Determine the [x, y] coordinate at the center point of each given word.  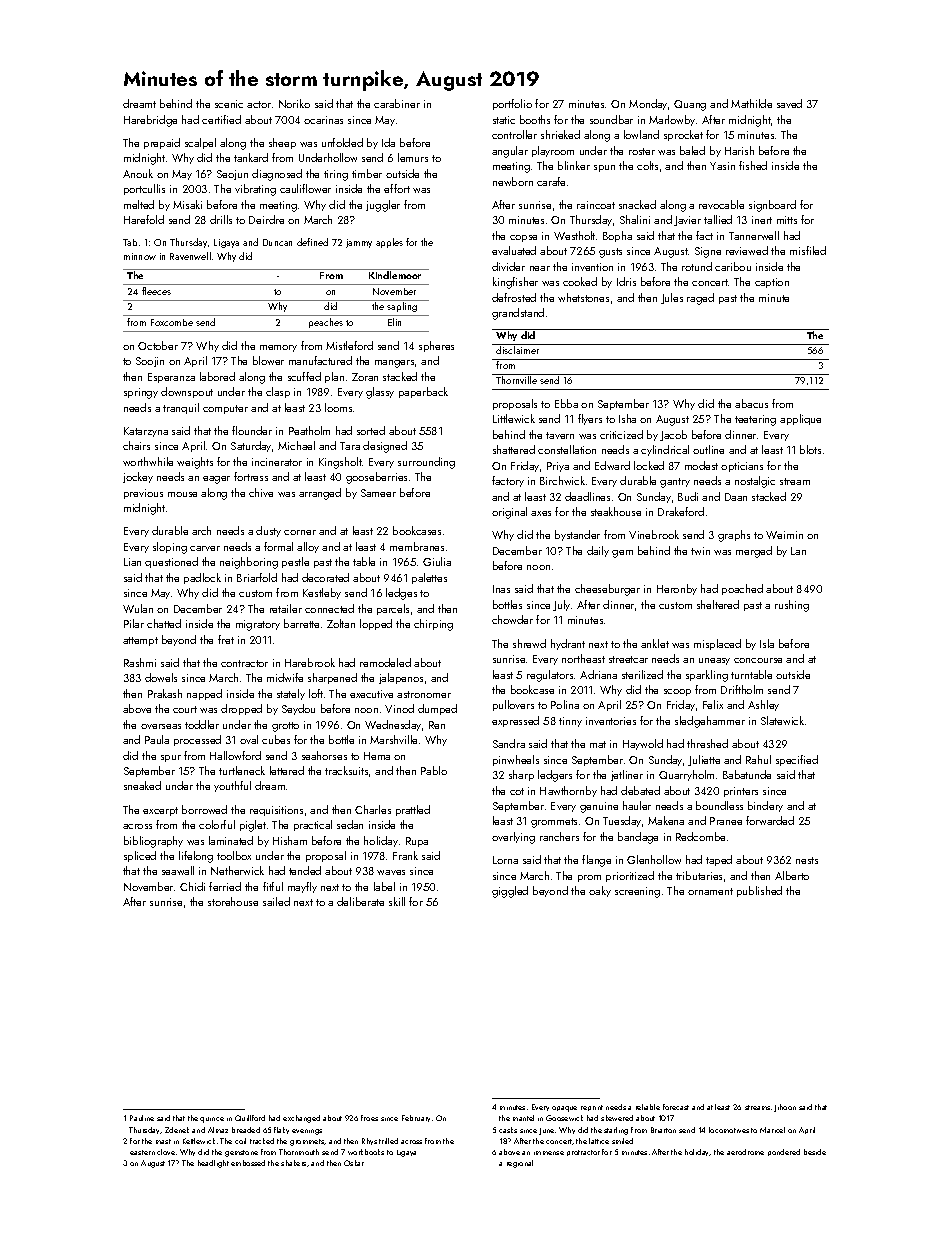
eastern [142, 1152]
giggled [510, 892]
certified [221, 119]
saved [789, 103]
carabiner [397, 103]
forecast [676, 1107]
